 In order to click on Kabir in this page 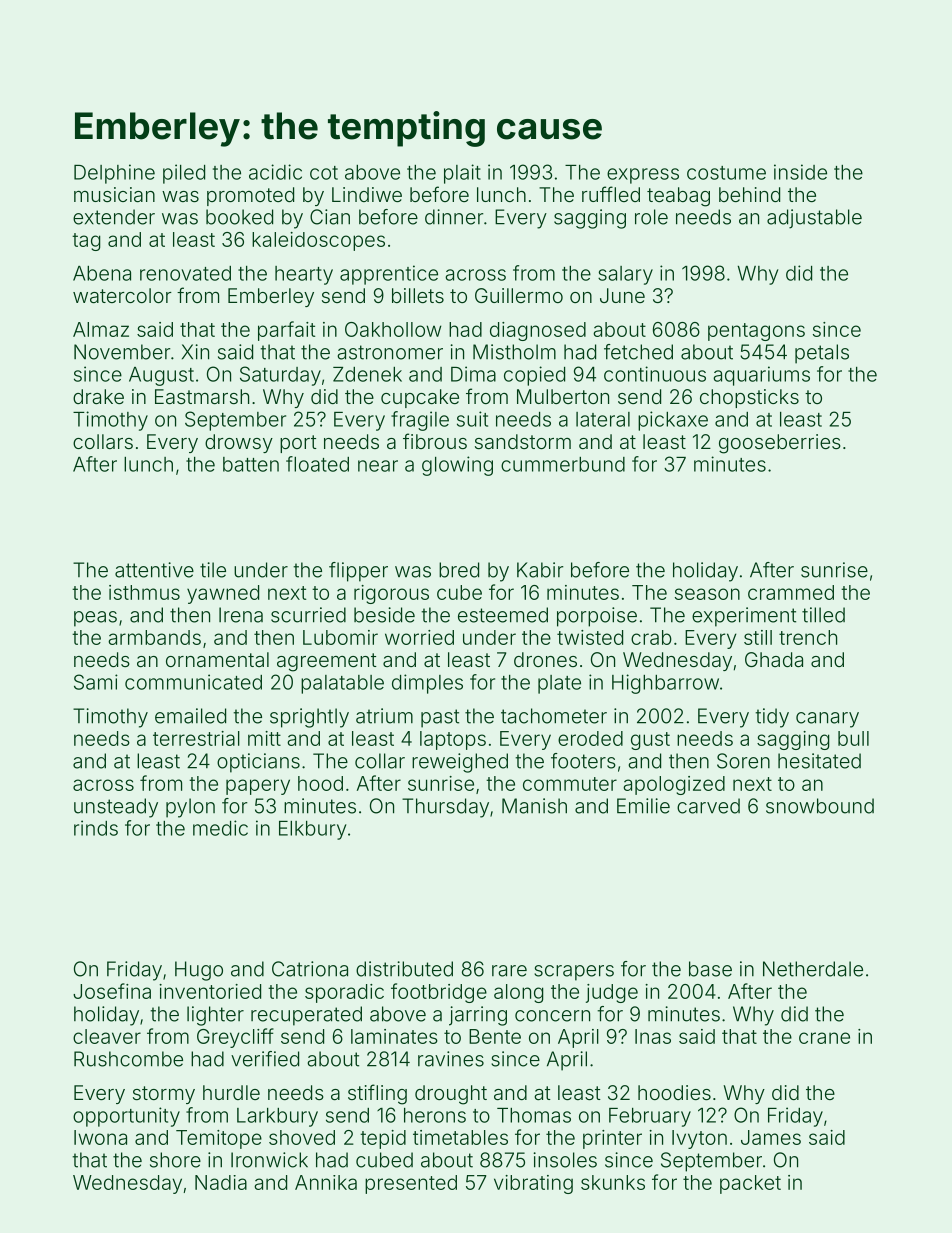, I will do `click(540, 570)`.
